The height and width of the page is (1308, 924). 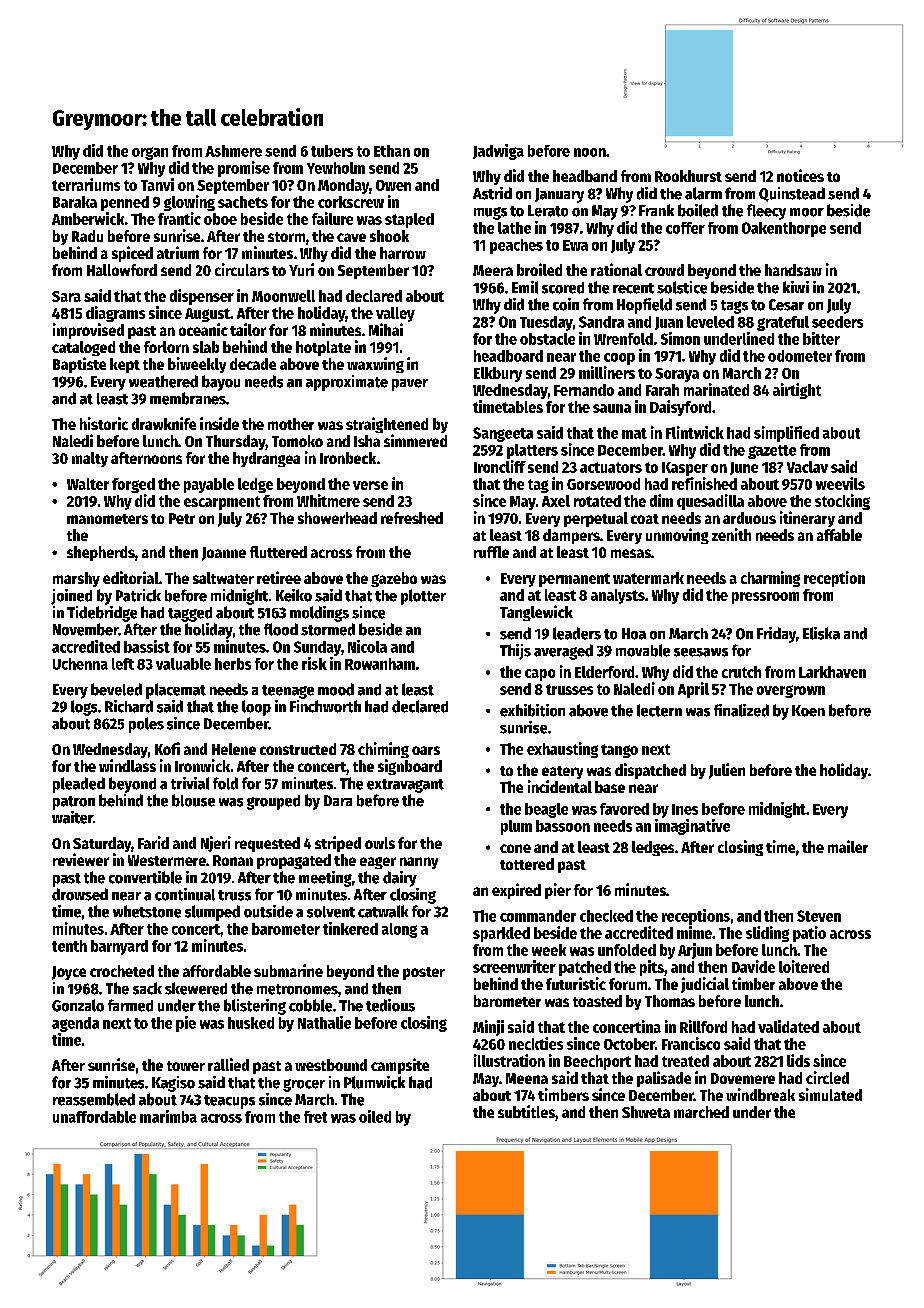 I want to click on retiree, so click(x=279, y=577).
